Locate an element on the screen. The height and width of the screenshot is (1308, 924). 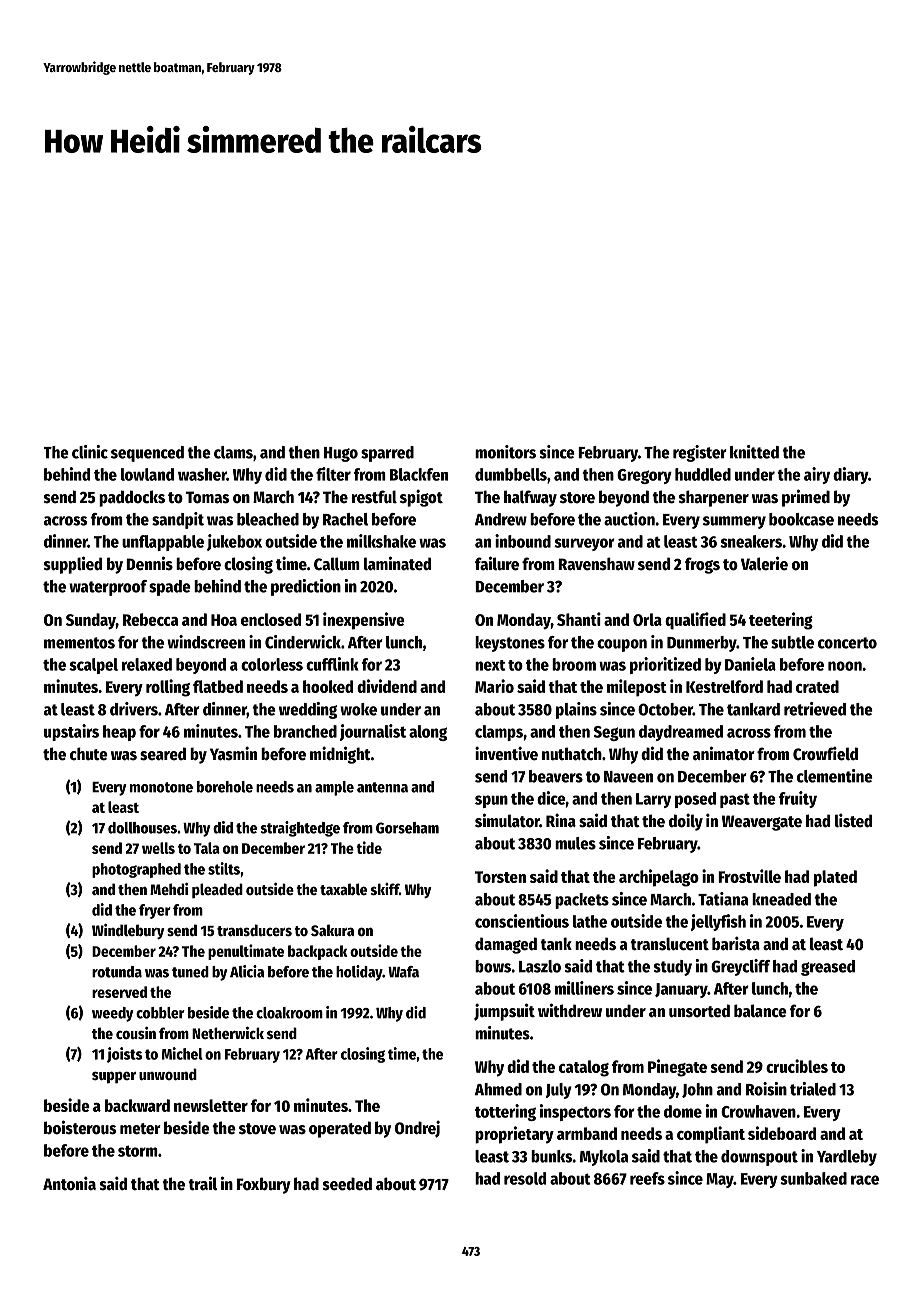
Wafa is located at coordinates (403, 972).
